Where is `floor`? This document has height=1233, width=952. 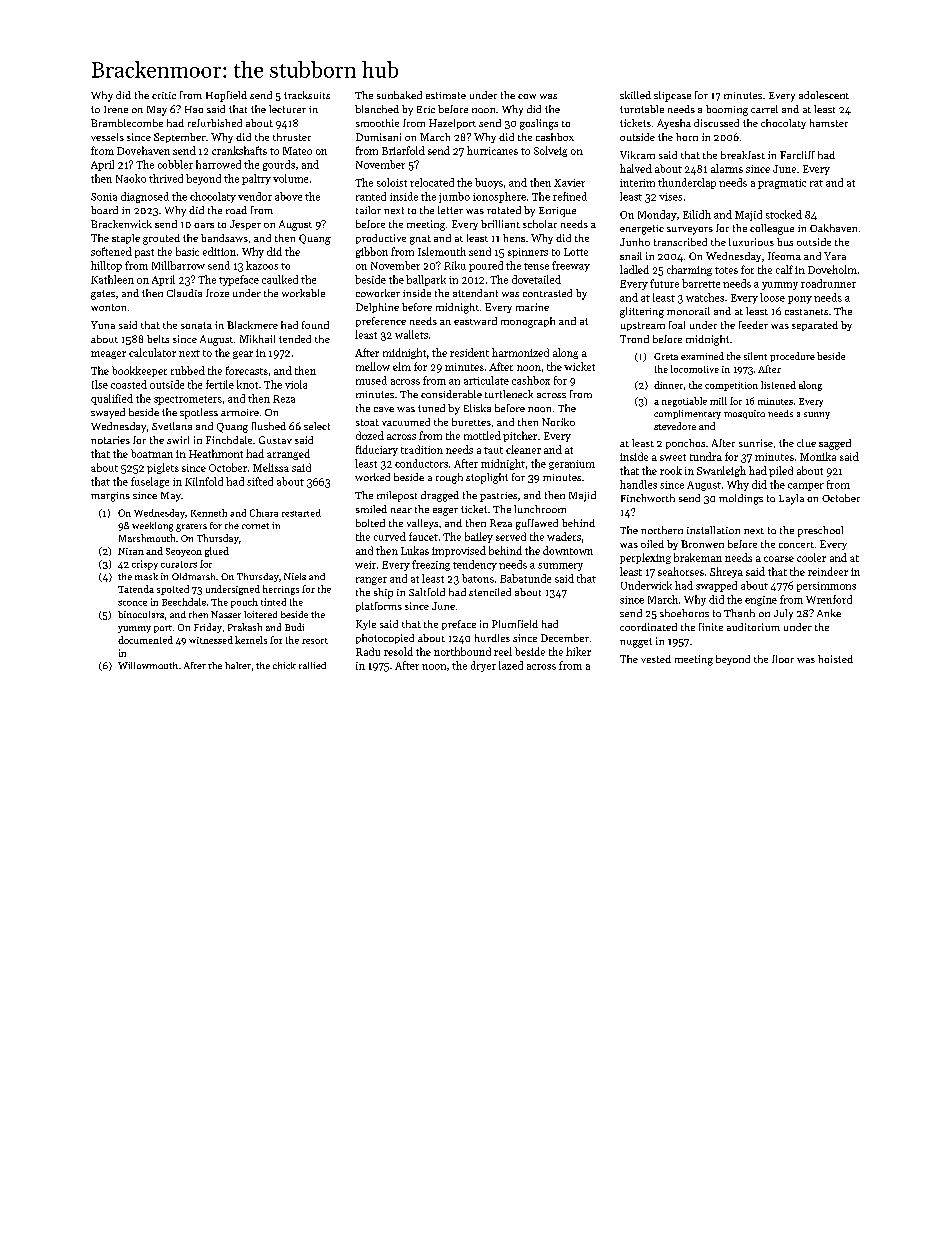 floor is located at coordinates (783, 659).
